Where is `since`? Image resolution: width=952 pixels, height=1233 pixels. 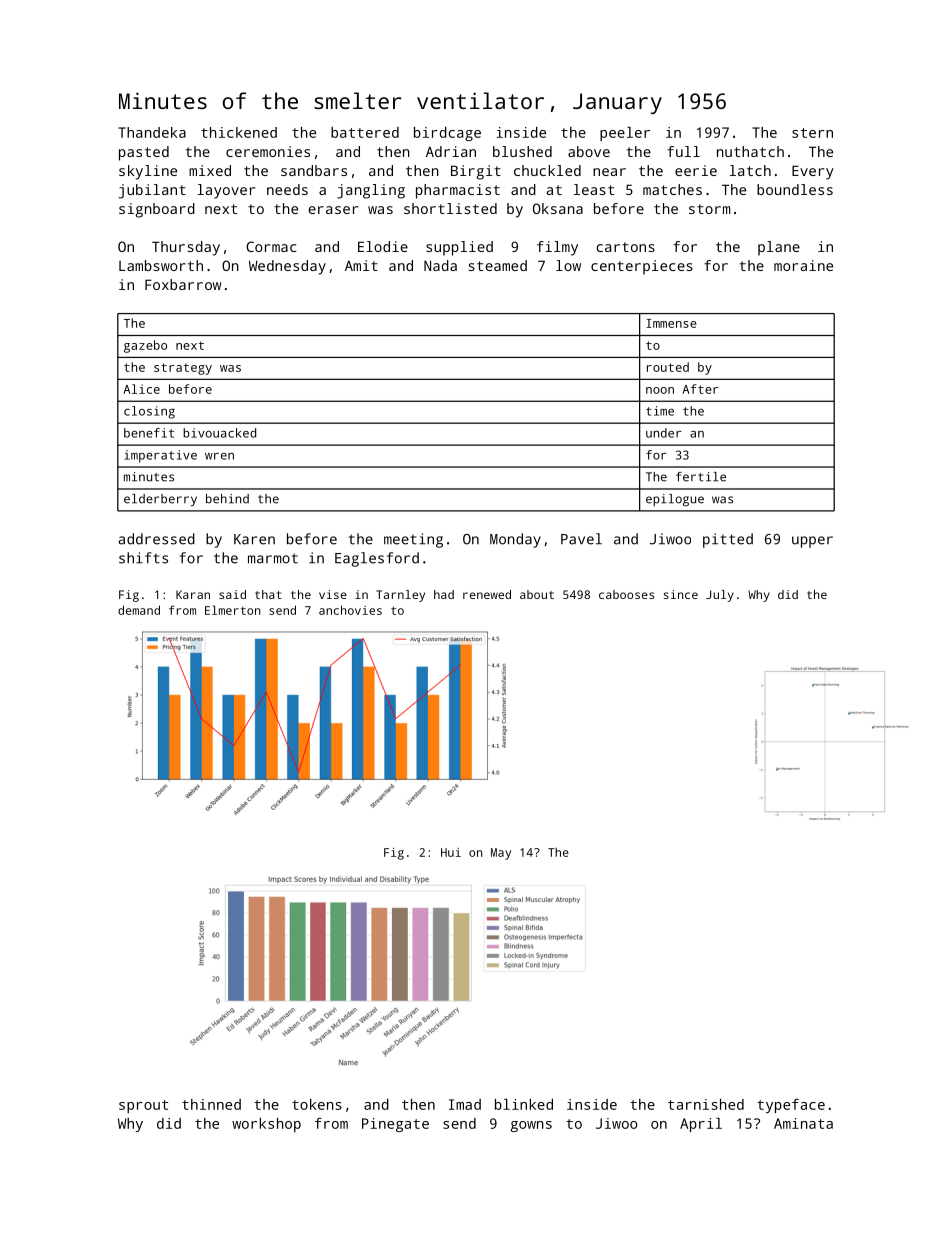
since is located at coordinates (681, 594).
